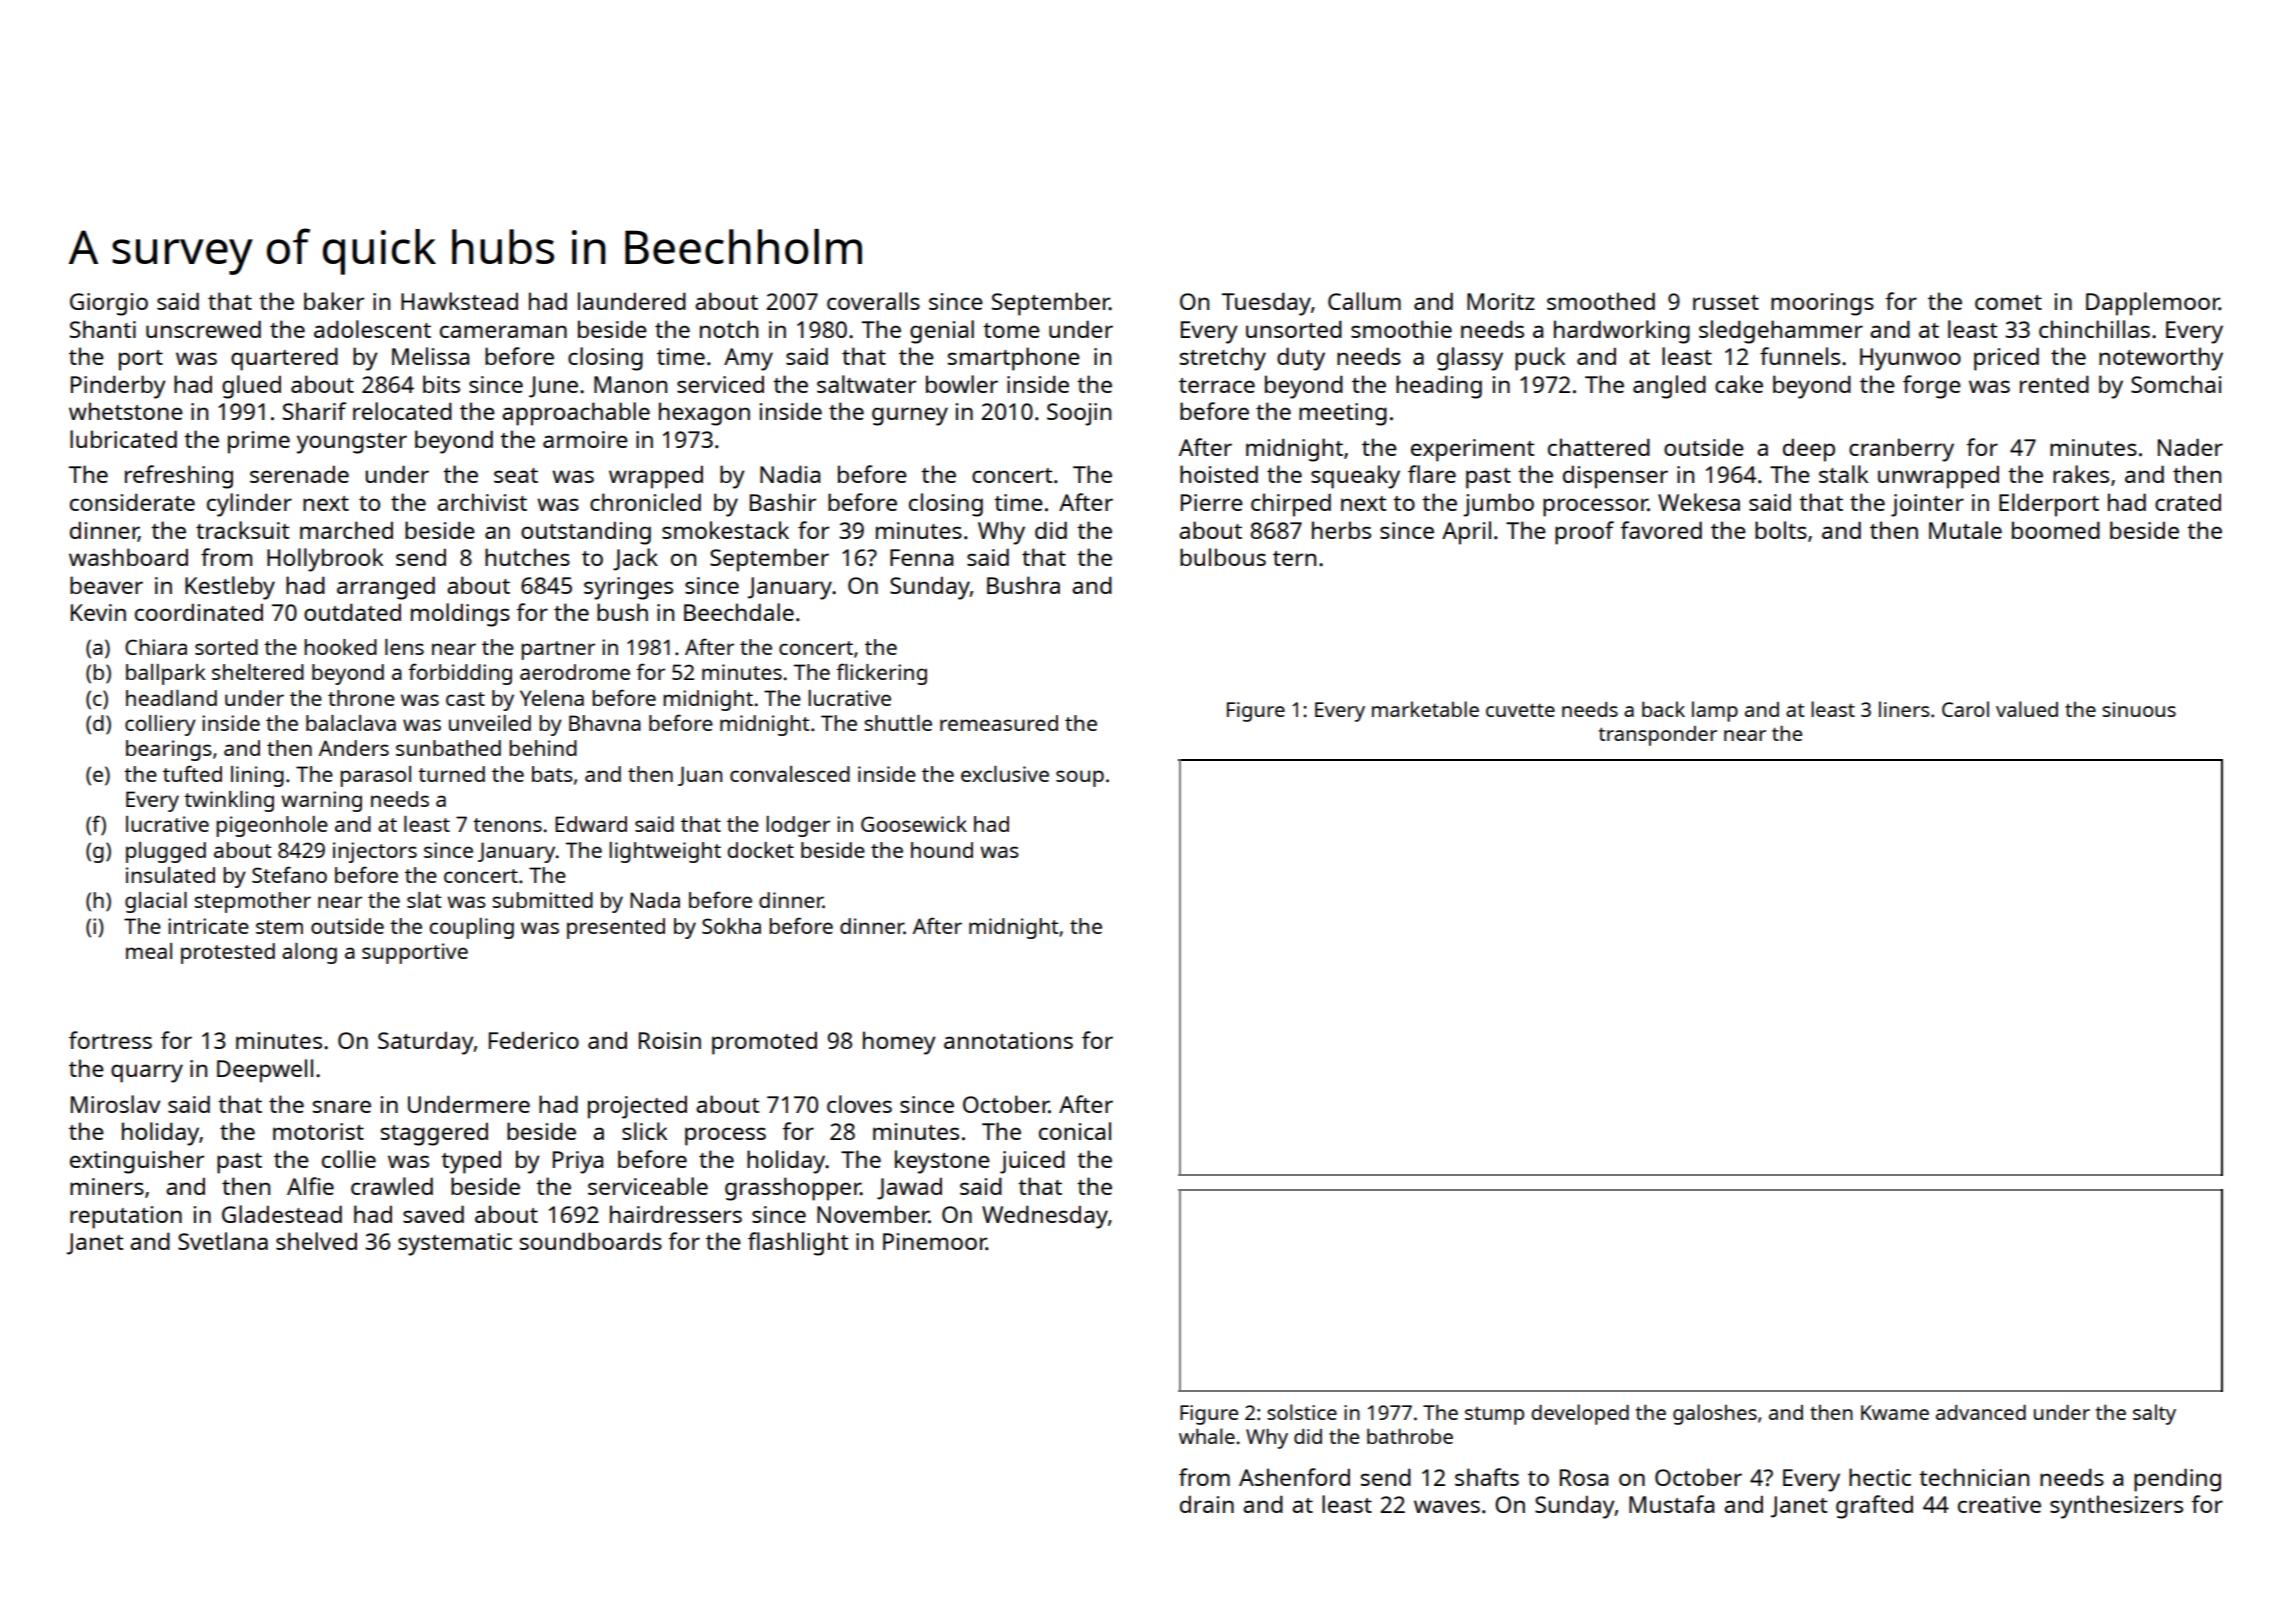 The height and width of the image is (1620, 2292). Describe the element at coordinates (1781, 530) in the image. I see `bolts` at that location.
